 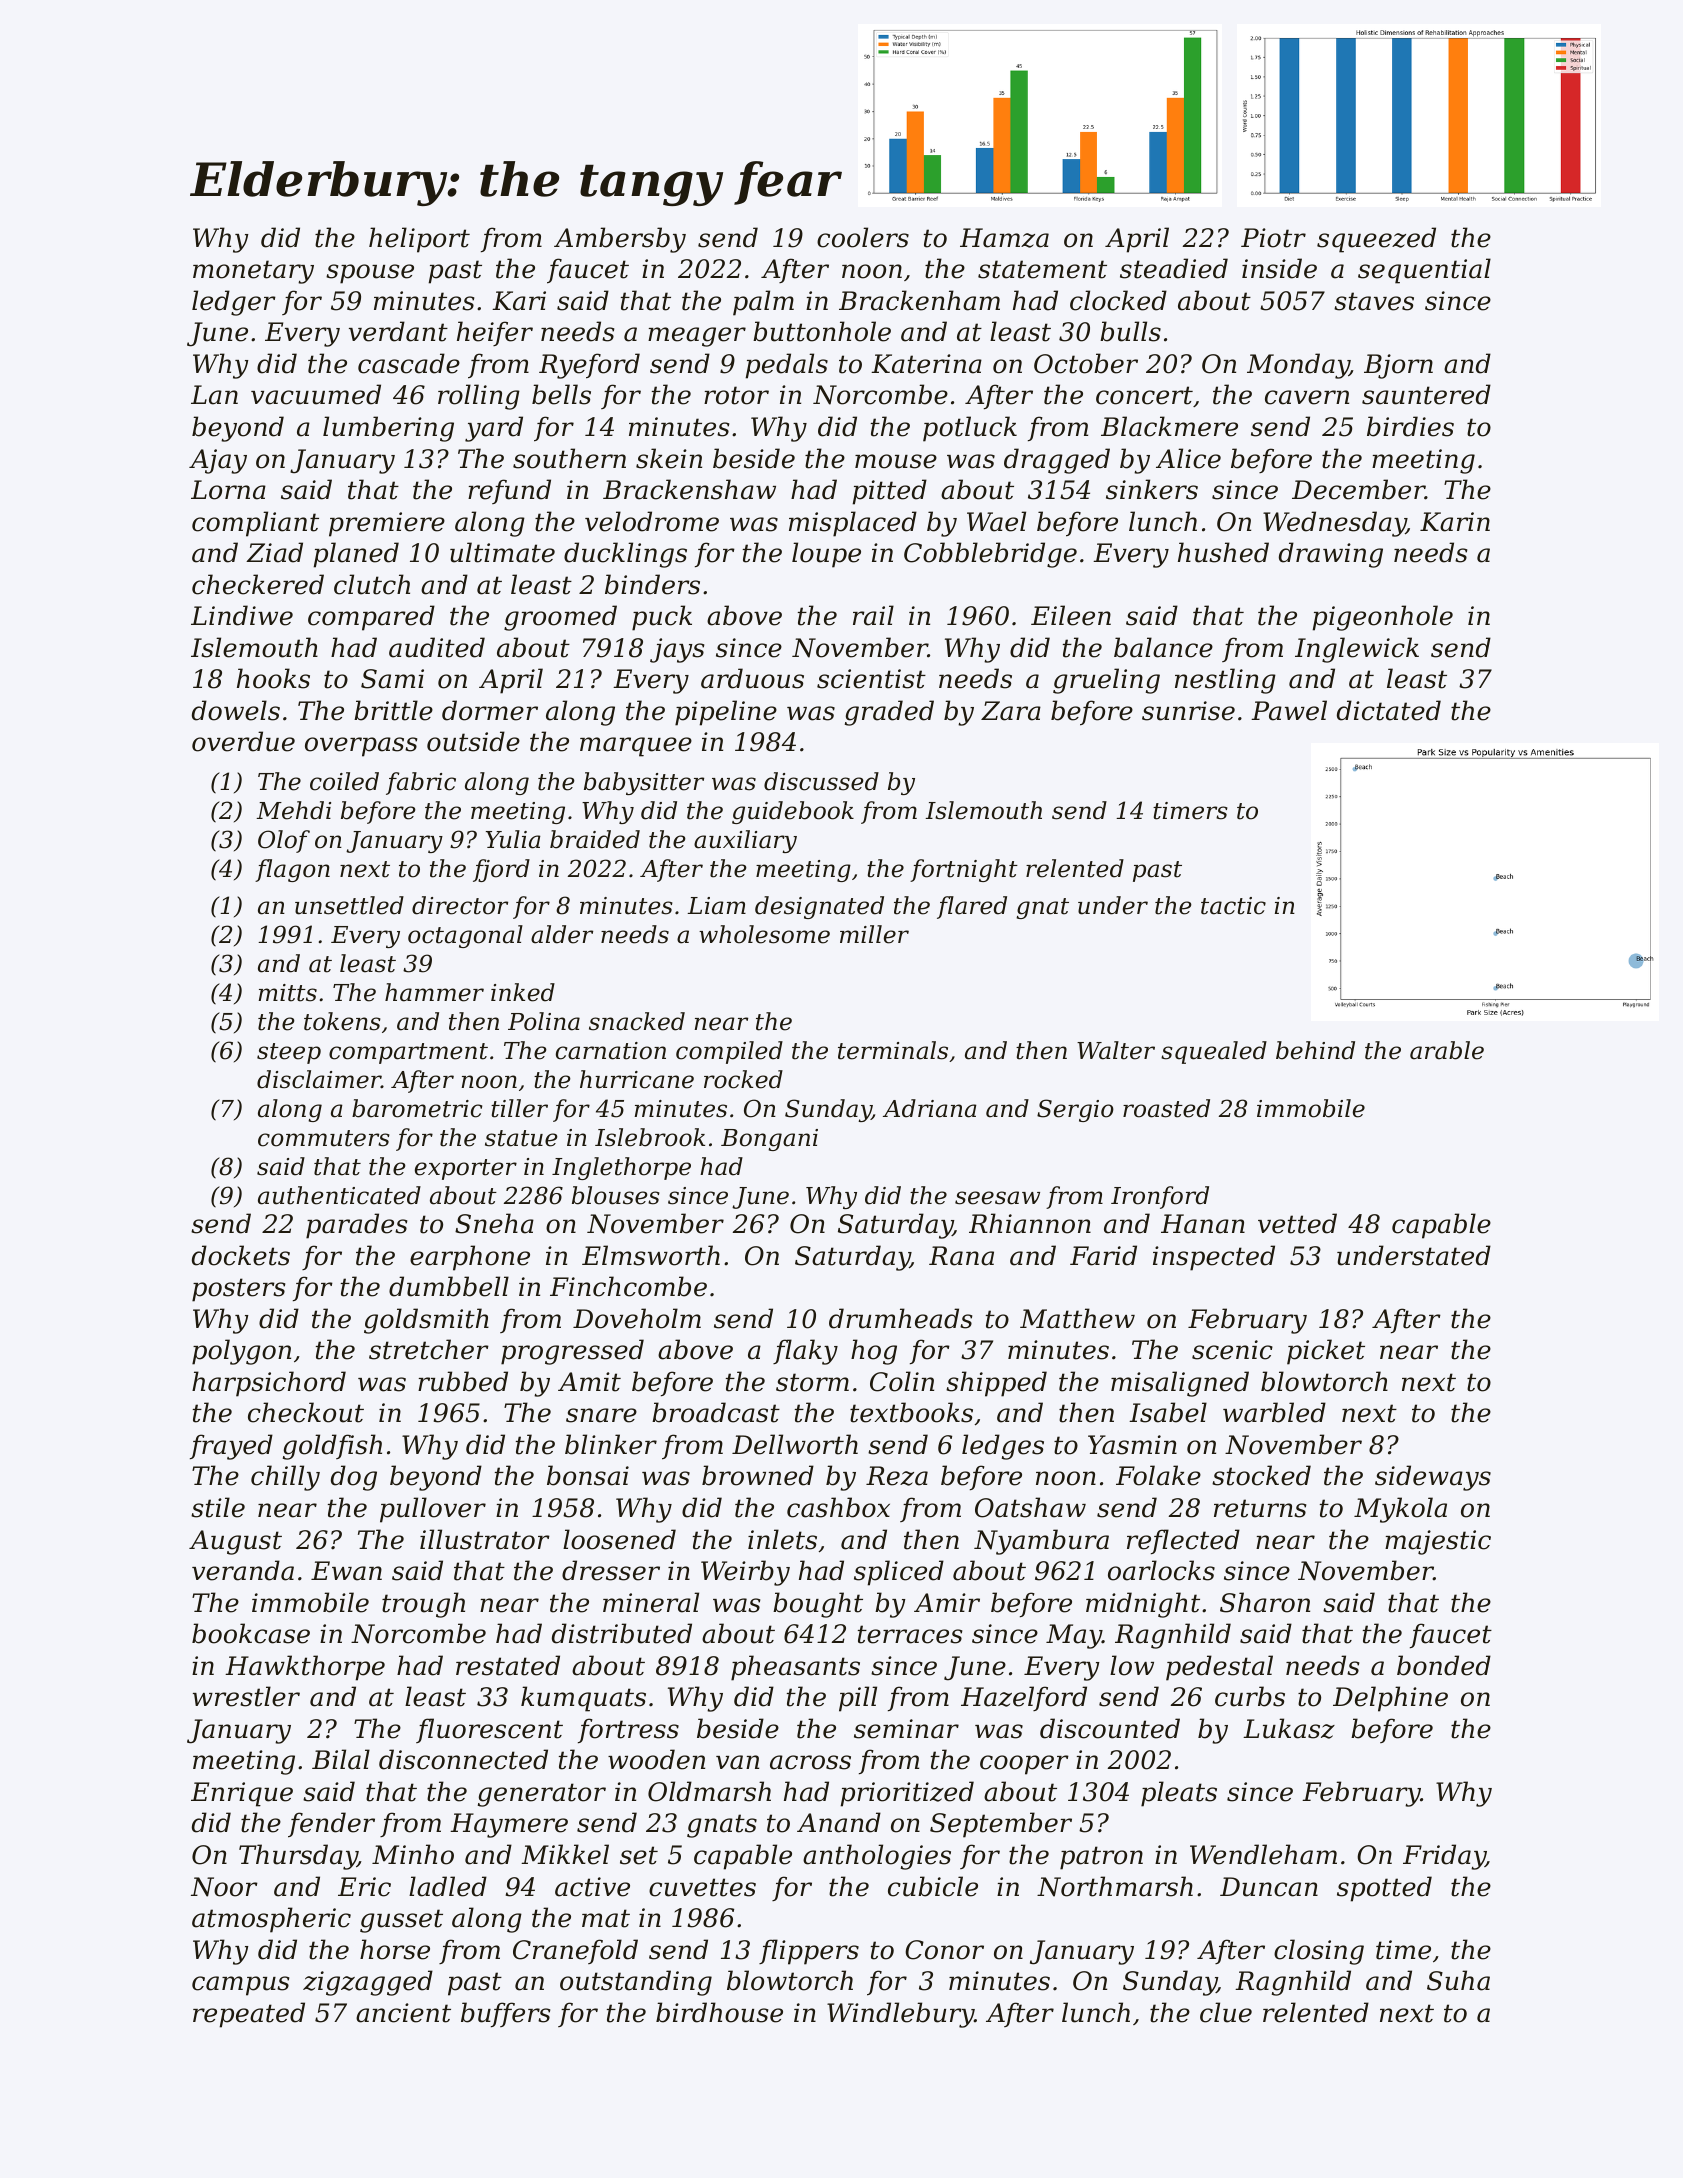 What do you see at coordinates (371, 618) in the page?
I see `compared` at bounding box center [371, 618].
